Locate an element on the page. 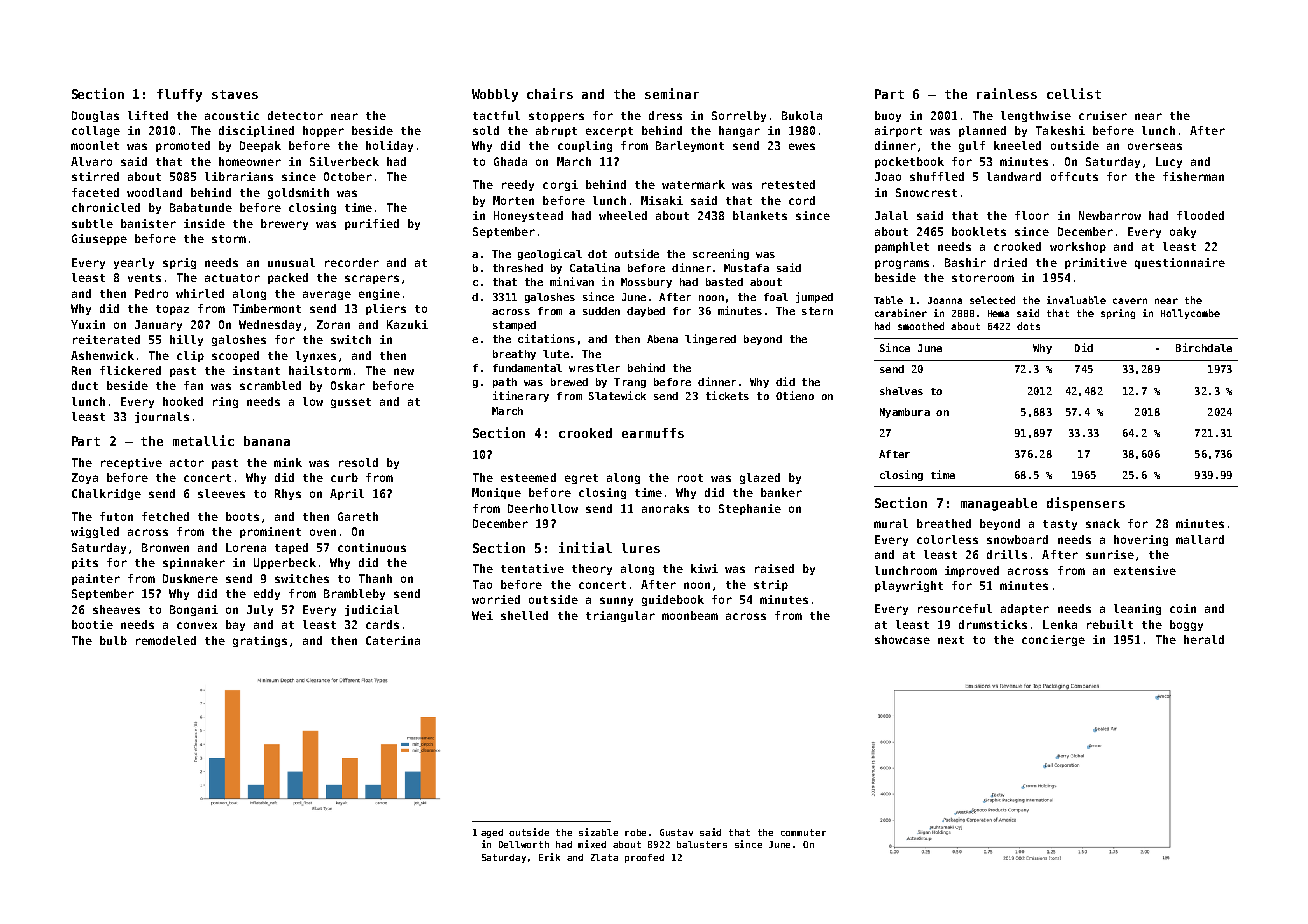 This document has height=924, width=1308. Honeystead is located at coordinates (528, 216).
